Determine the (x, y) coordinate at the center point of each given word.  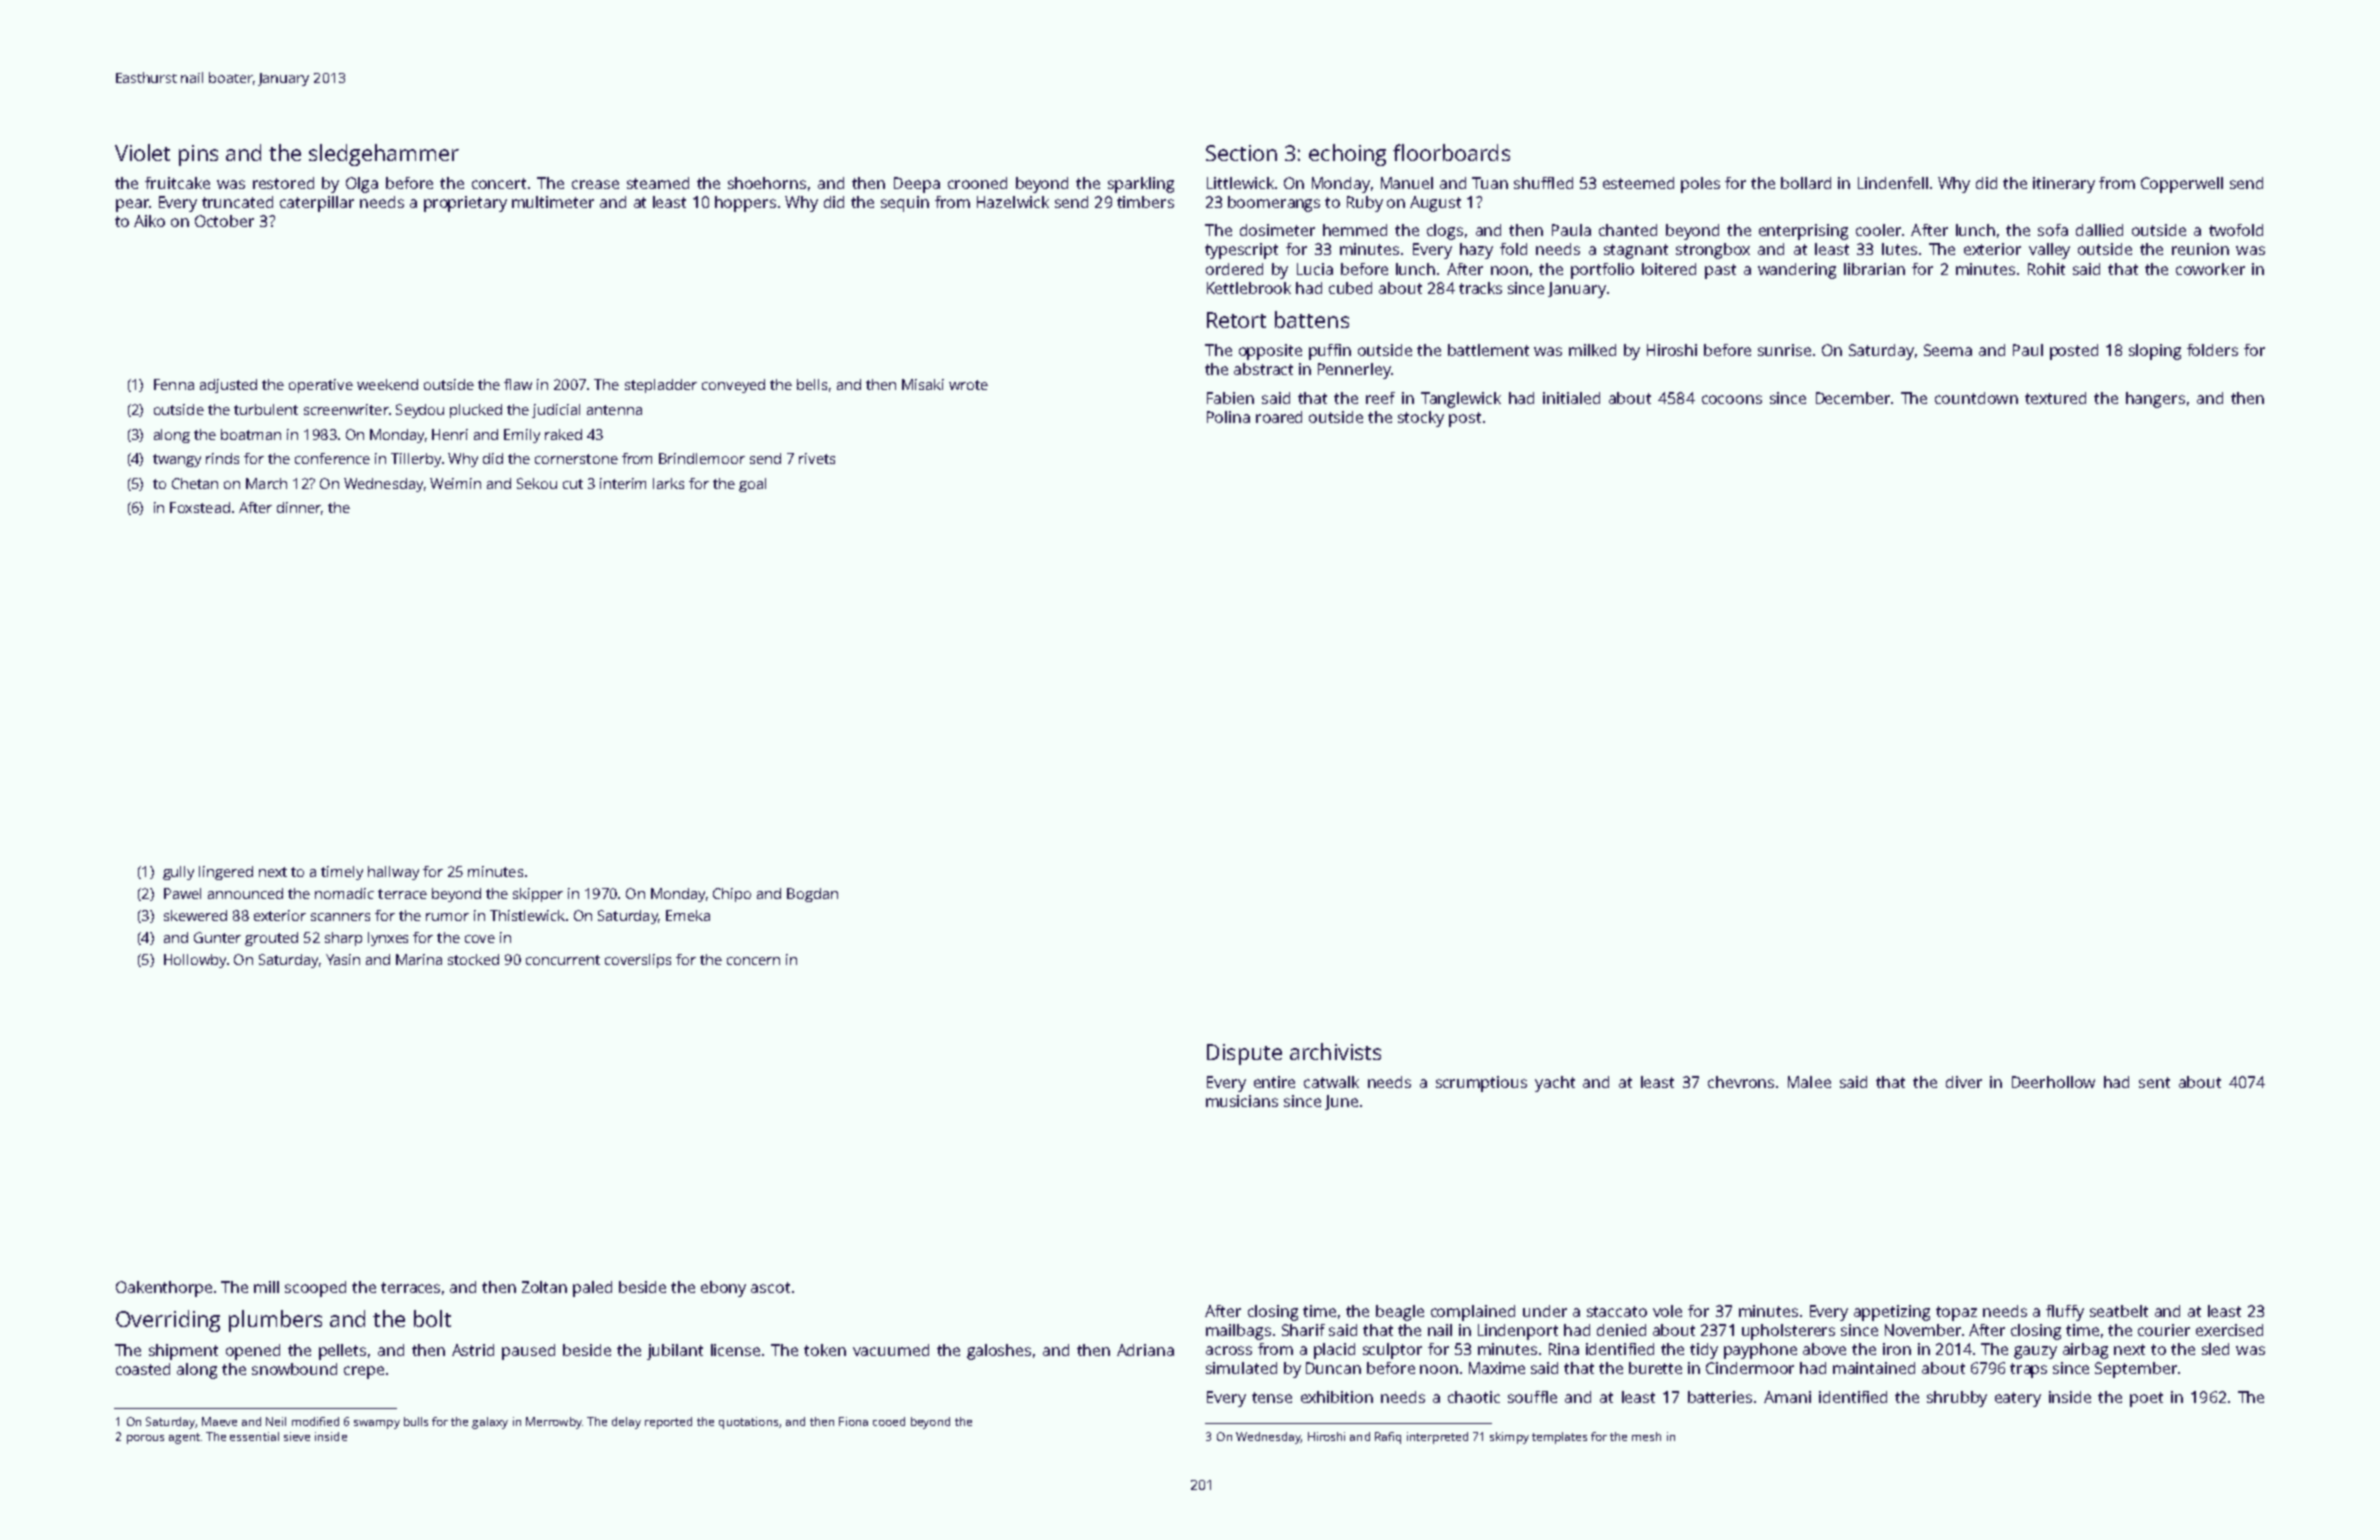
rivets (817, 458)
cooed (889, 1421)
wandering (1797, 271)
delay (626, 1423)
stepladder (661, 386)
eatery (2018, 1399)
